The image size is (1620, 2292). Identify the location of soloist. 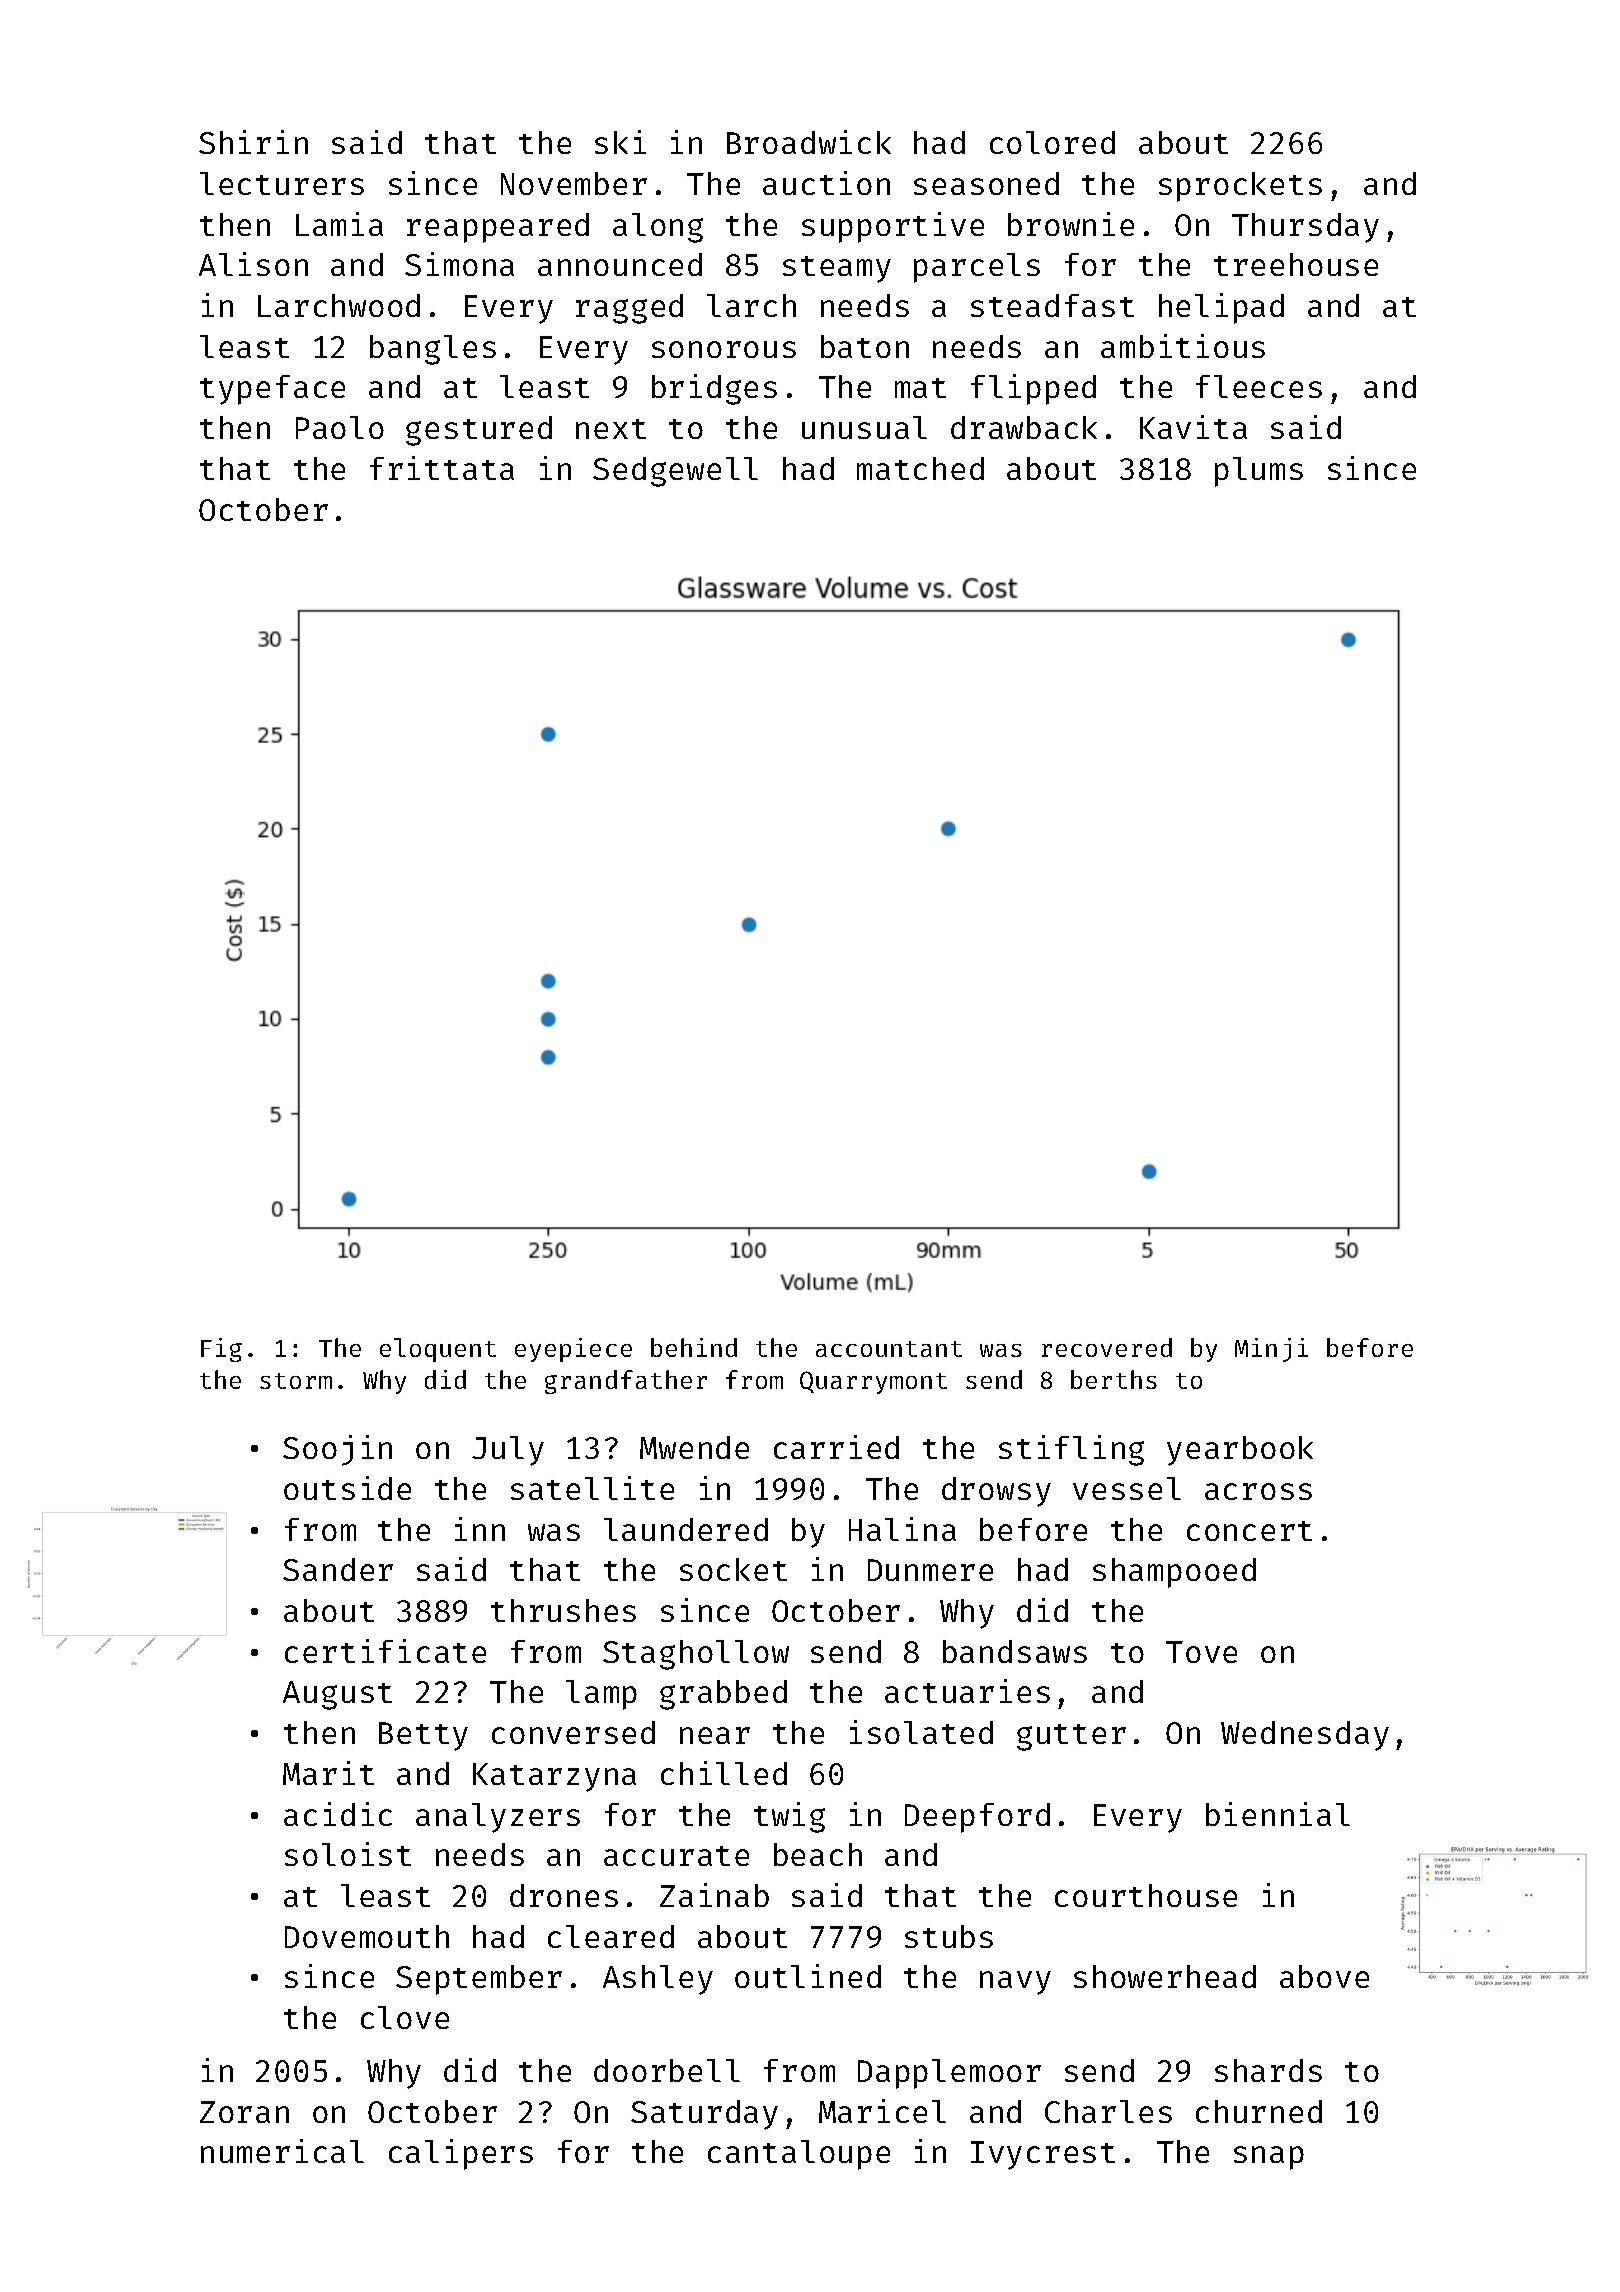
(348, 1854).
